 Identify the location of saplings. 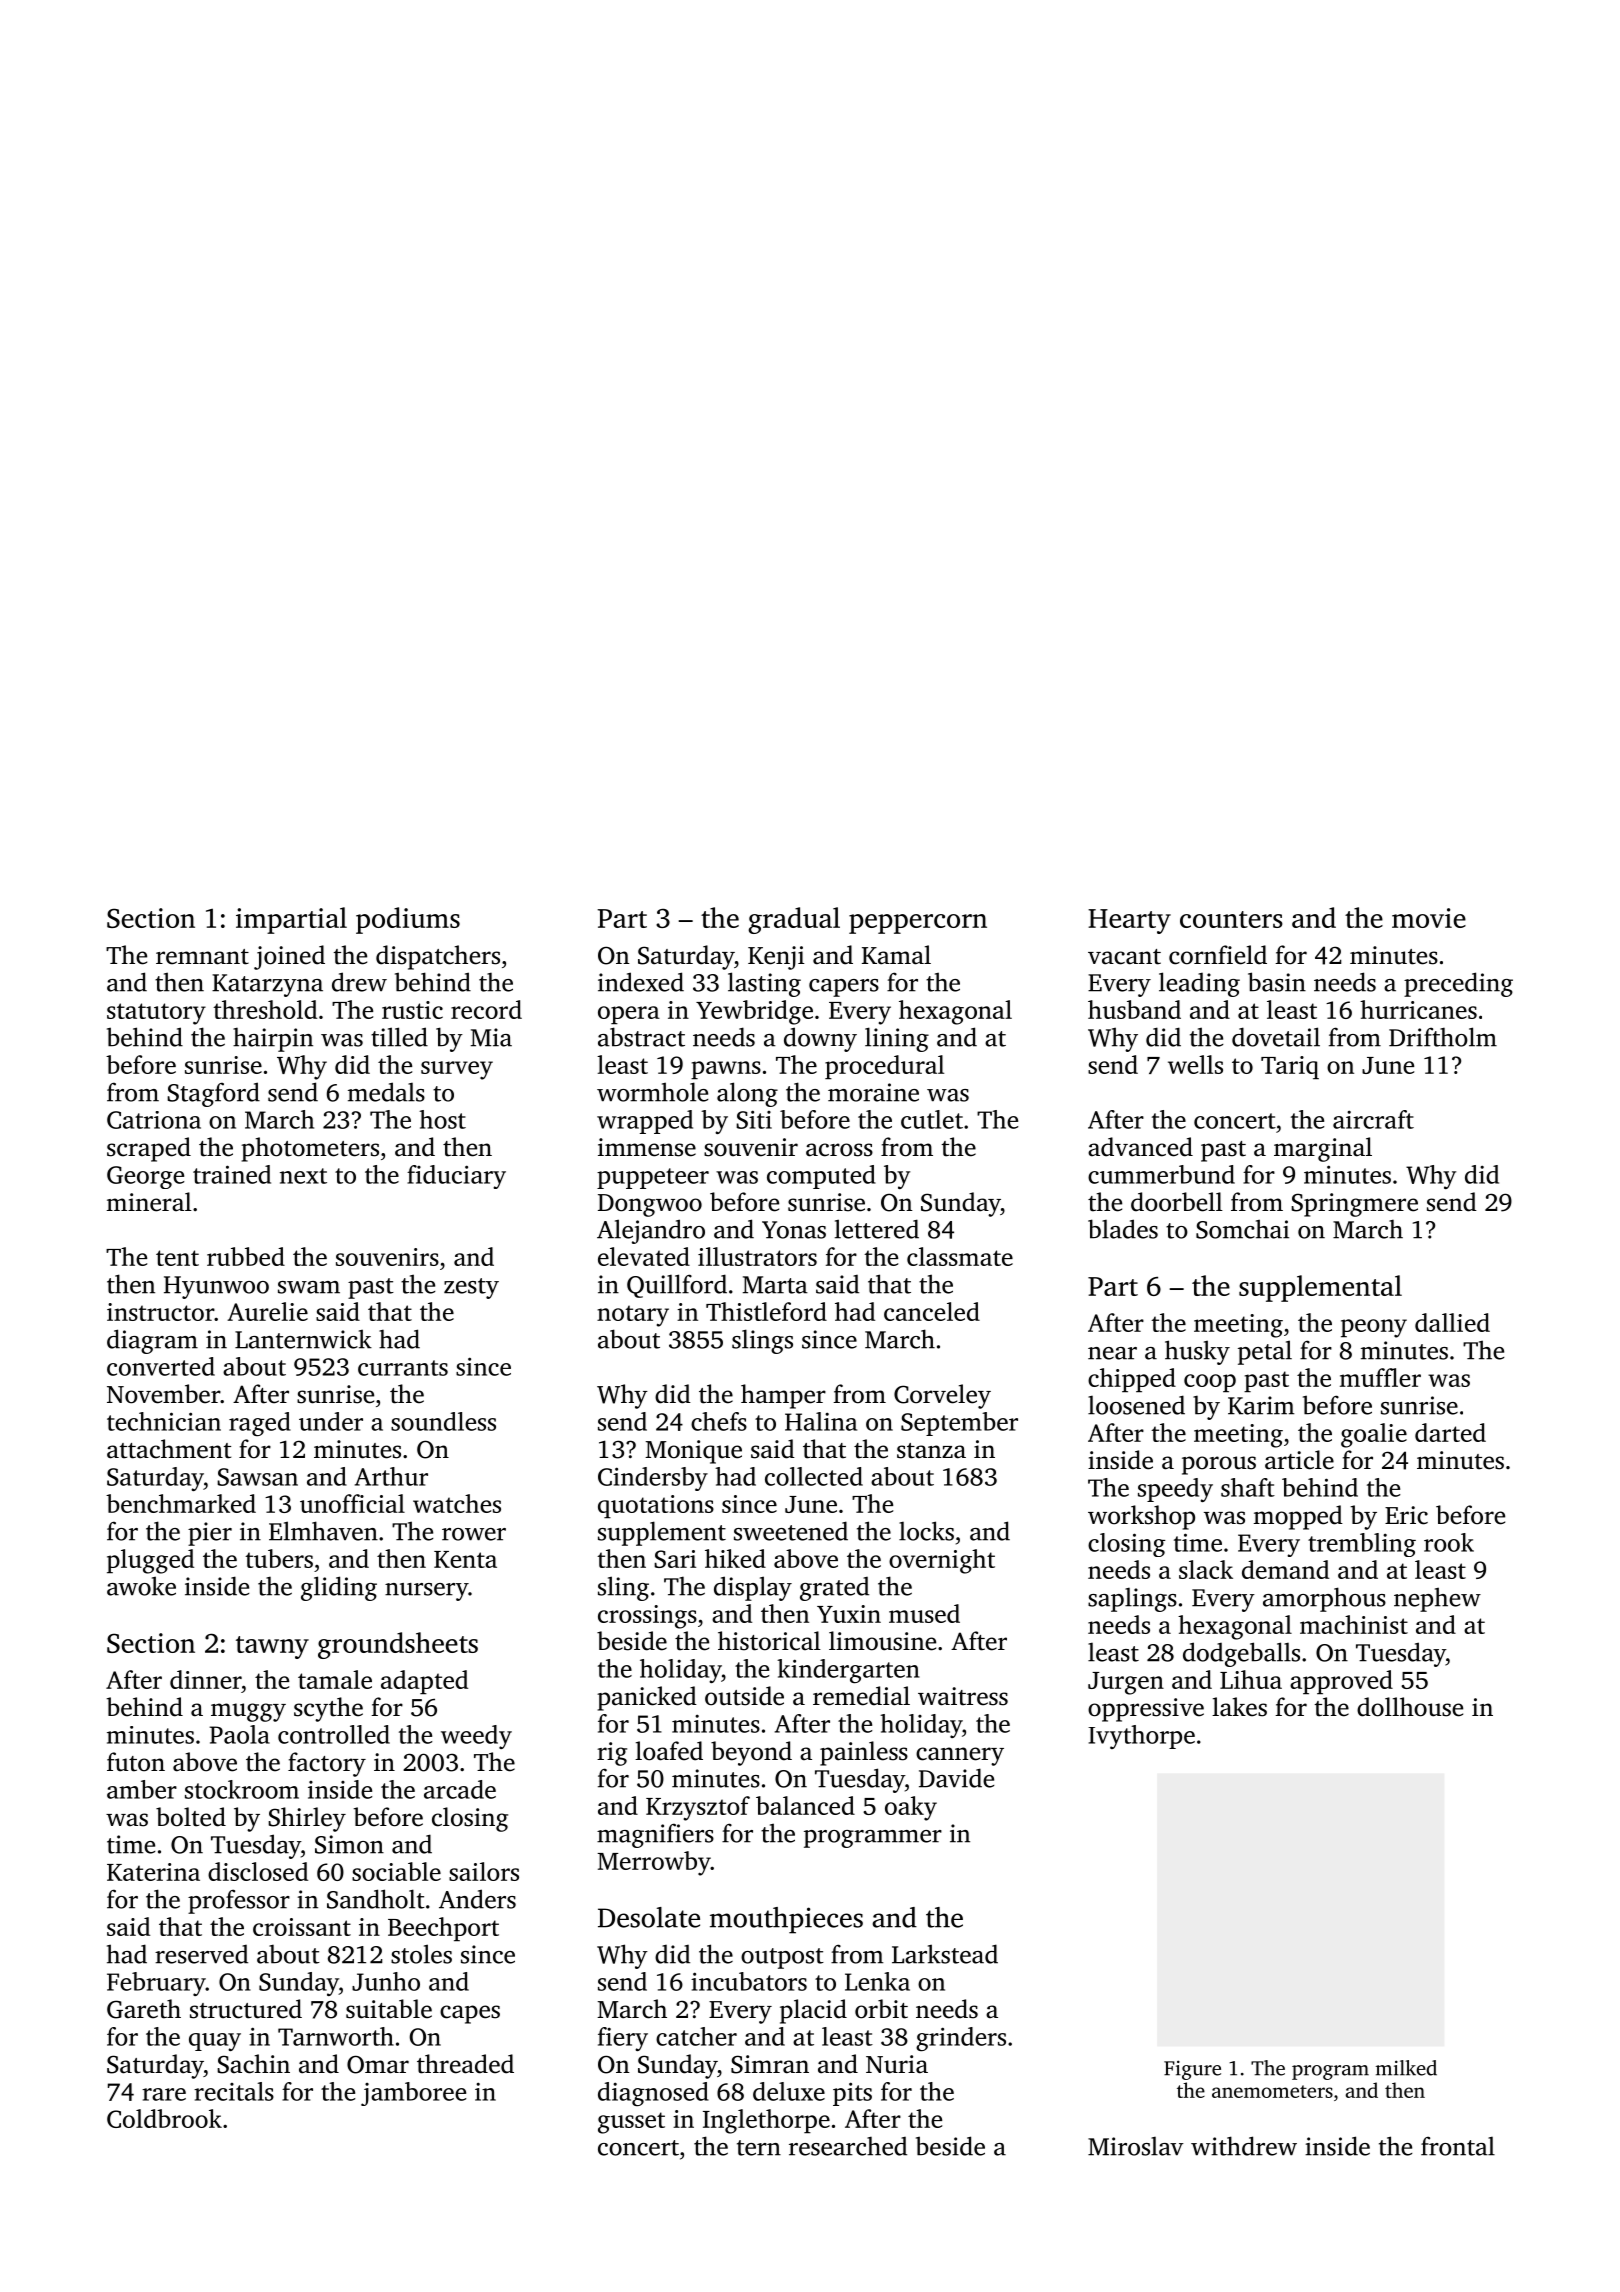
(1132, 1599).
